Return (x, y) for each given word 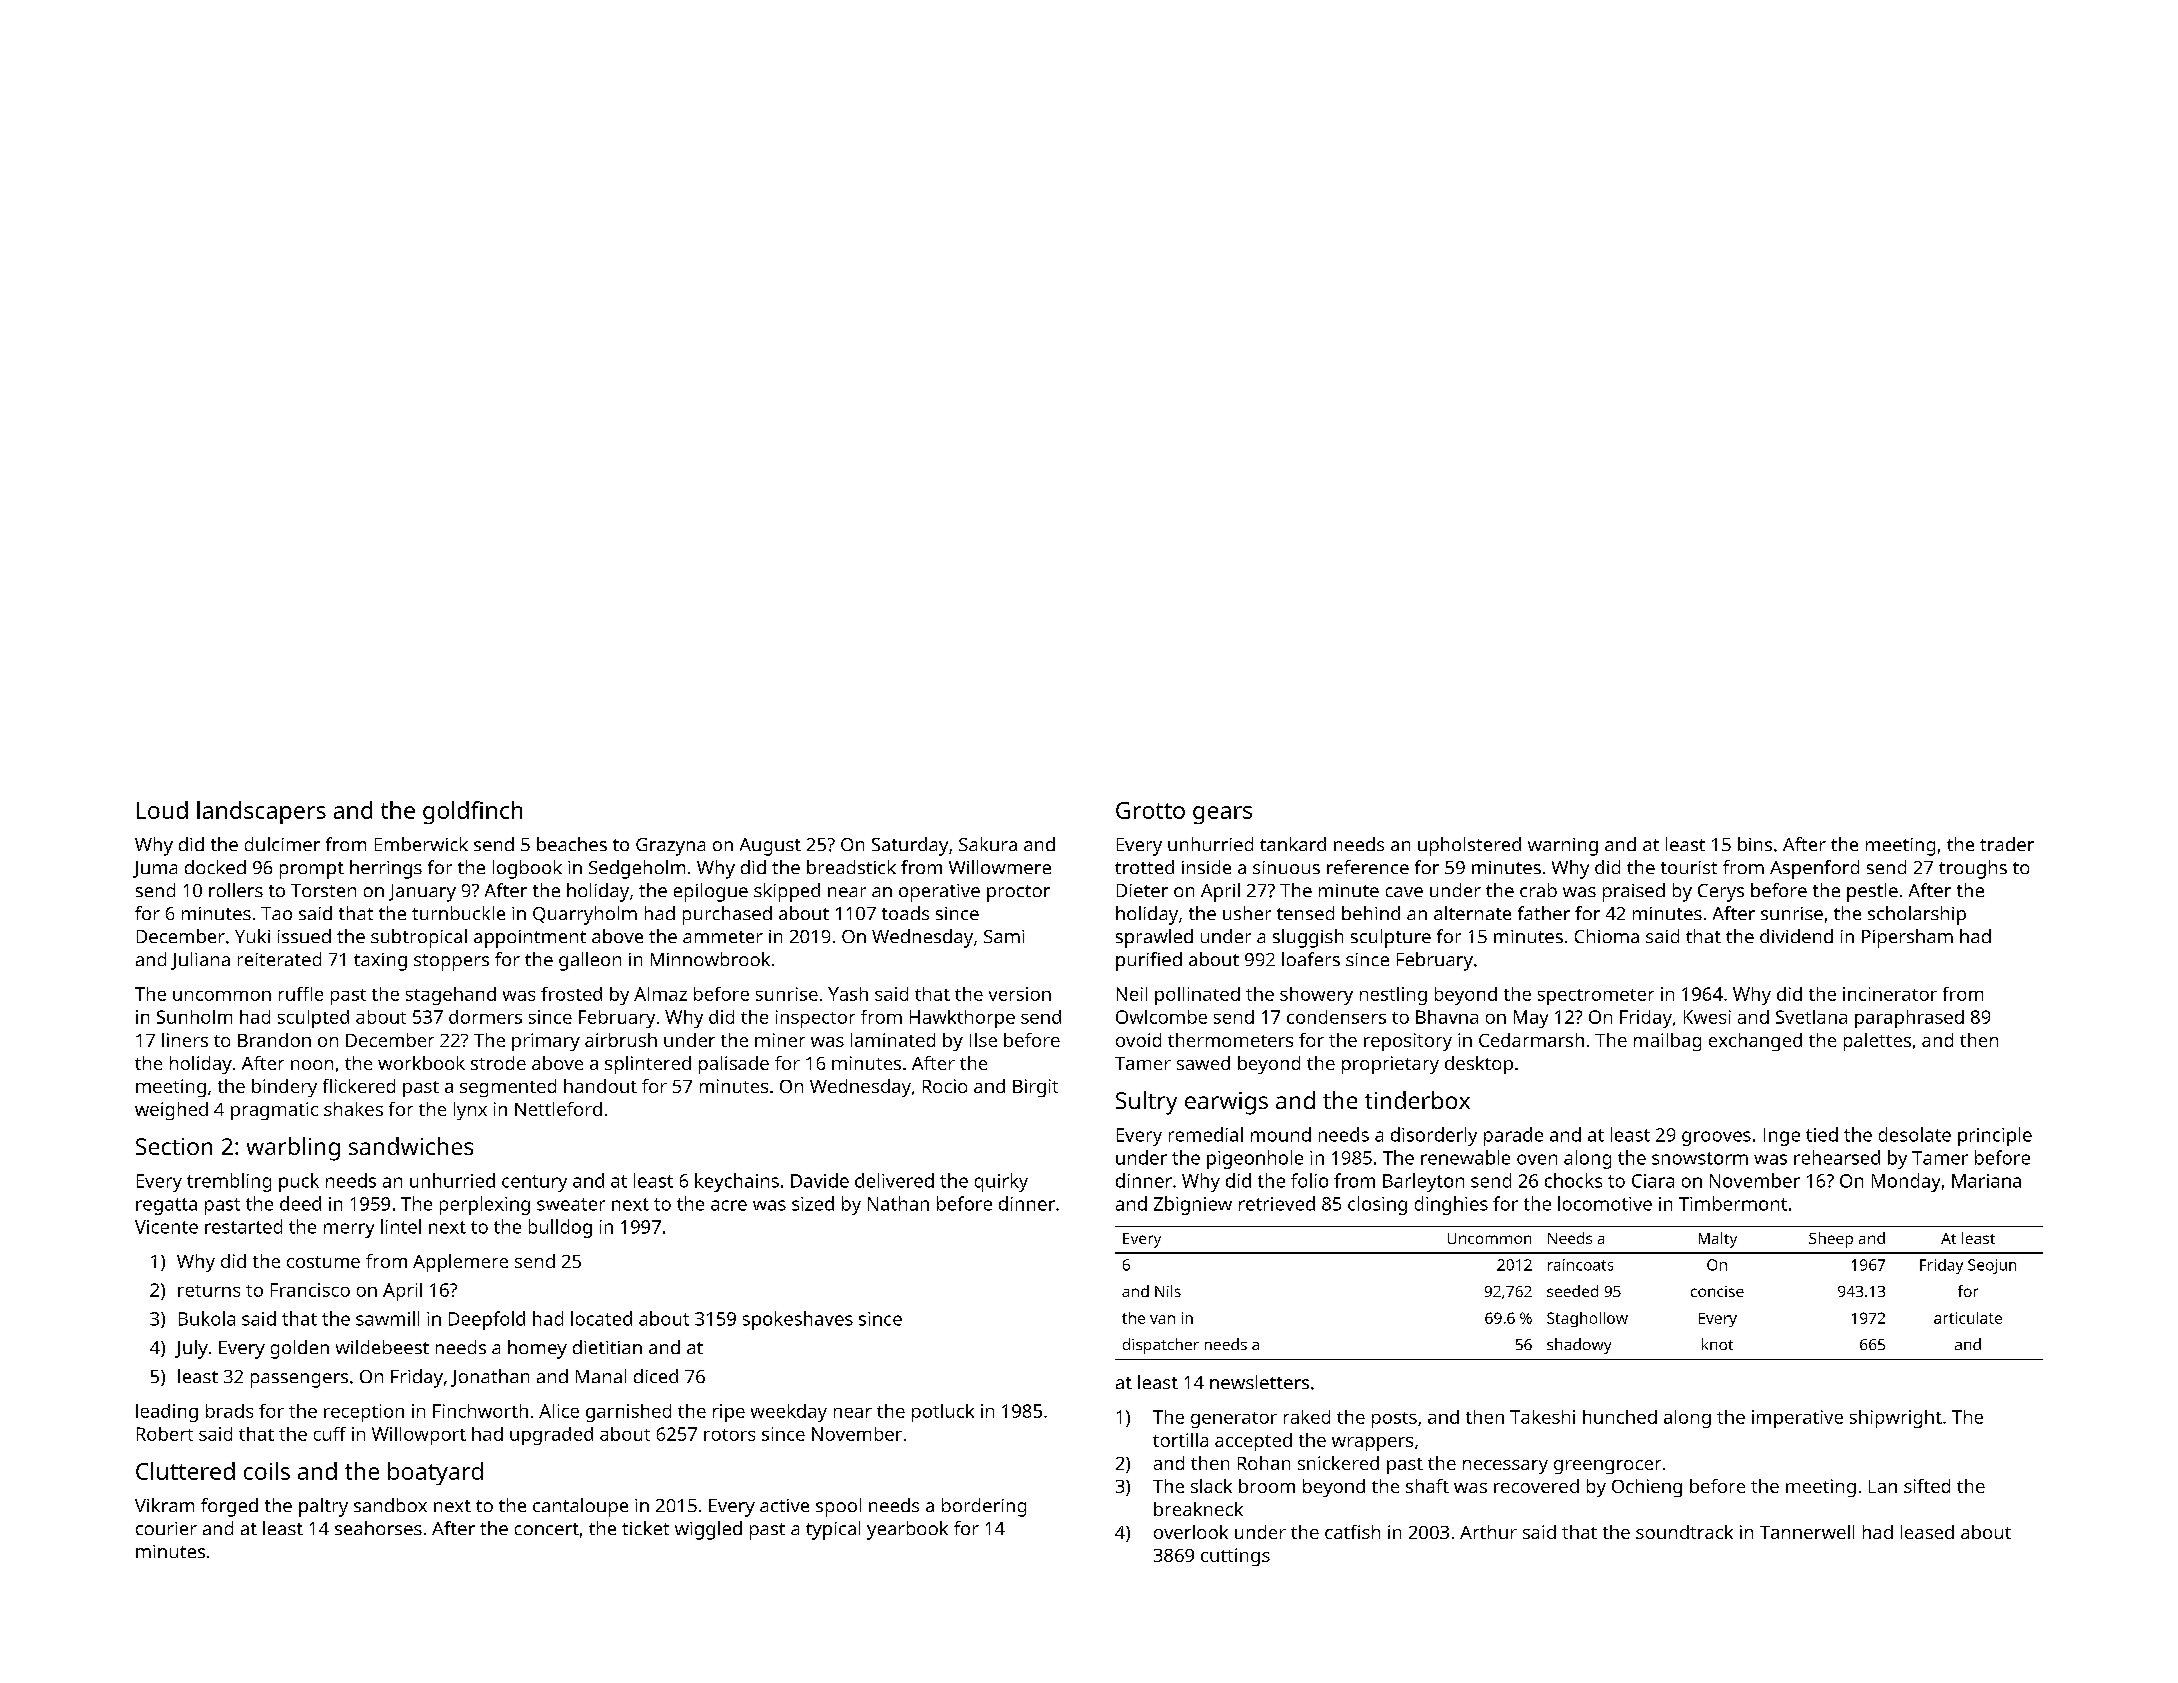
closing (1377, 1205)
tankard (1293, 844)
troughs (1973, 869)
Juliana (200, 961)
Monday (1906, 1182)
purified (1149, 961)
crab (1538, 890)
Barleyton (1423, 1182)
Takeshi (1542, 1417)
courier (166, 1528)
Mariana (1986, 1181)
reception (364, 1413)
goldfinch (472, 812)
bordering (984, 1507)
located (601, 1318)
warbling (293, 1149)
